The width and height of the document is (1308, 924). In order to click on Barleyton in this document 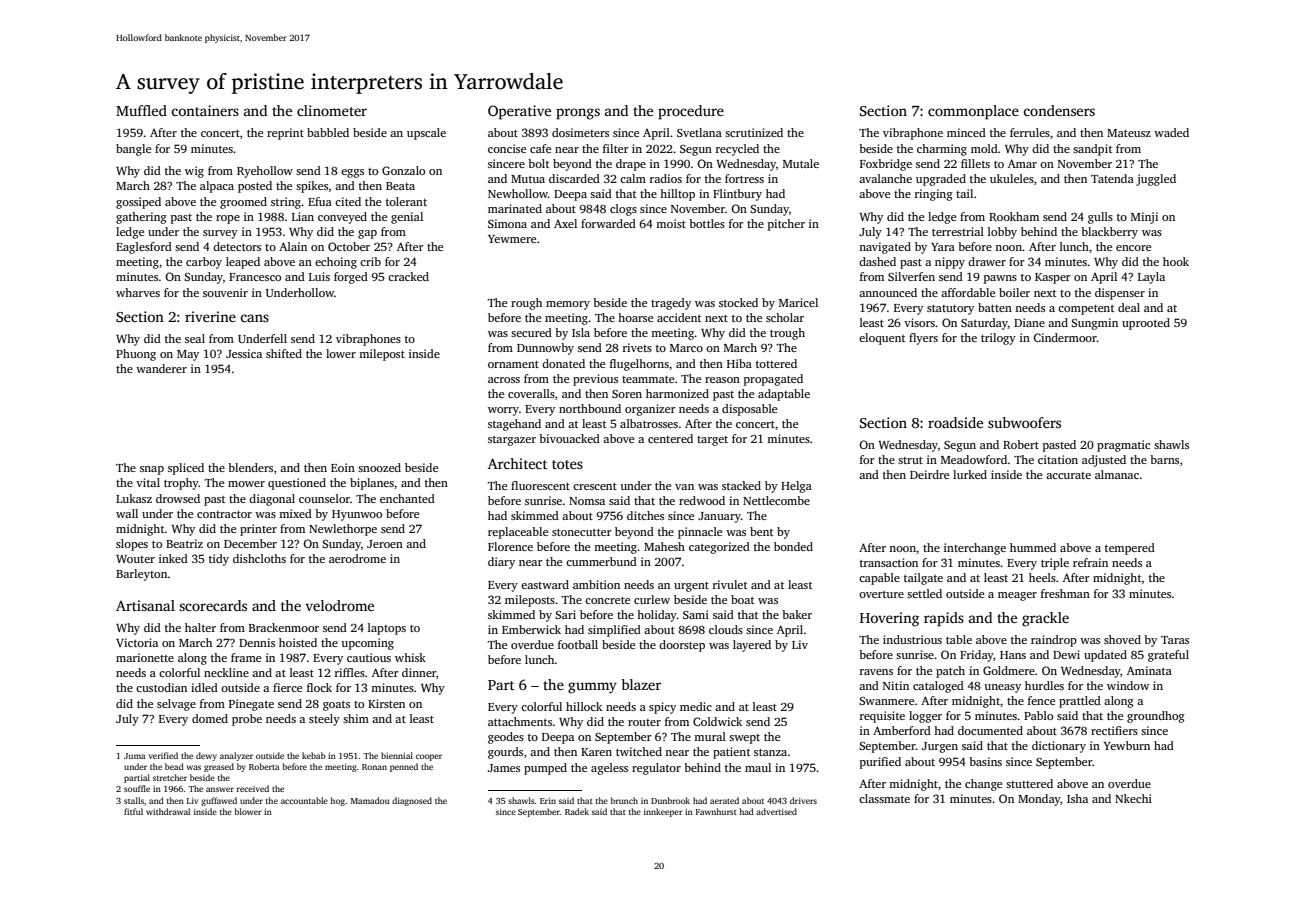, I will do `click(142, 575)`.
